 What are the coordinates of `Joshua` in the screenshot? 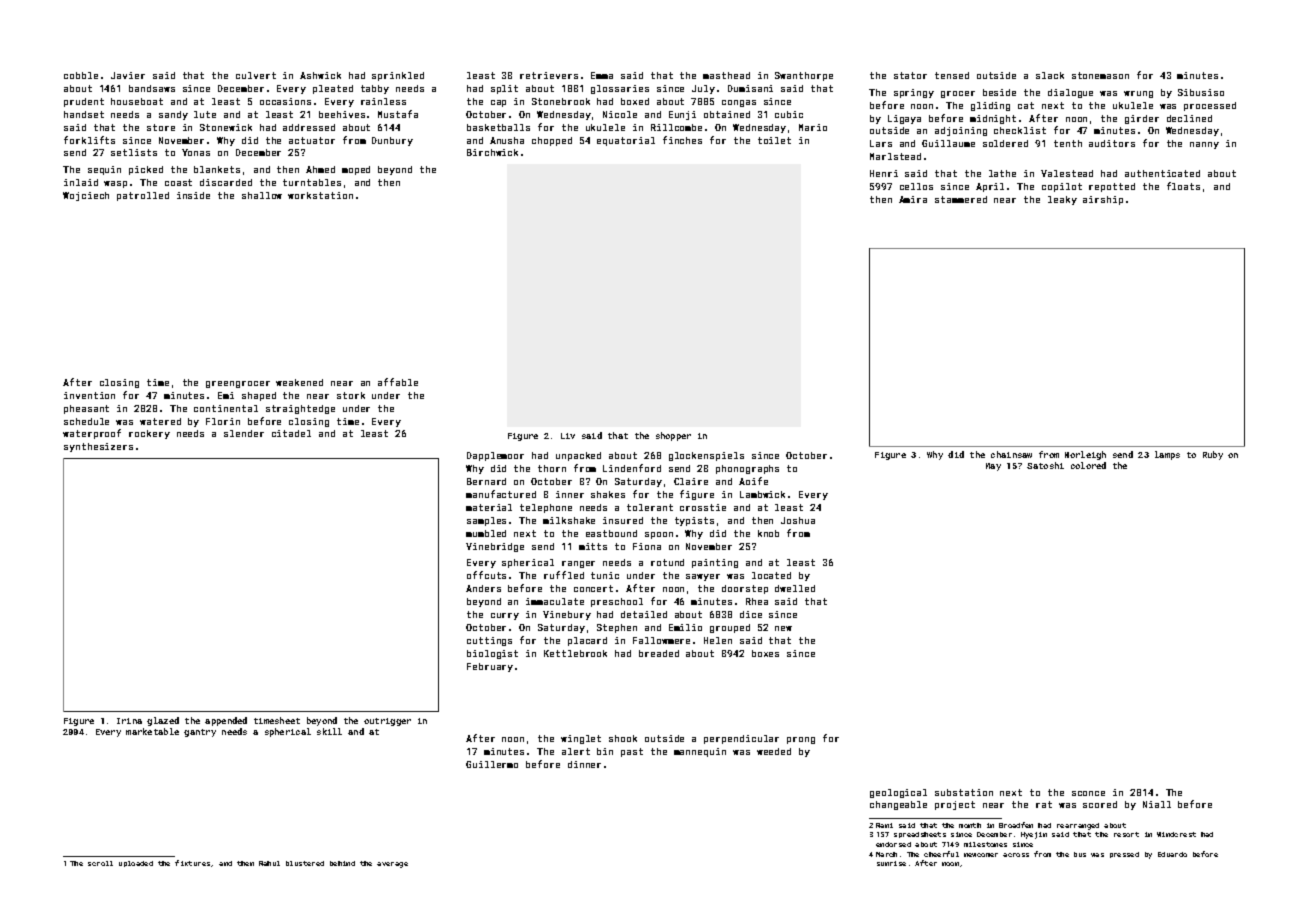 It's located at (798, 520).
